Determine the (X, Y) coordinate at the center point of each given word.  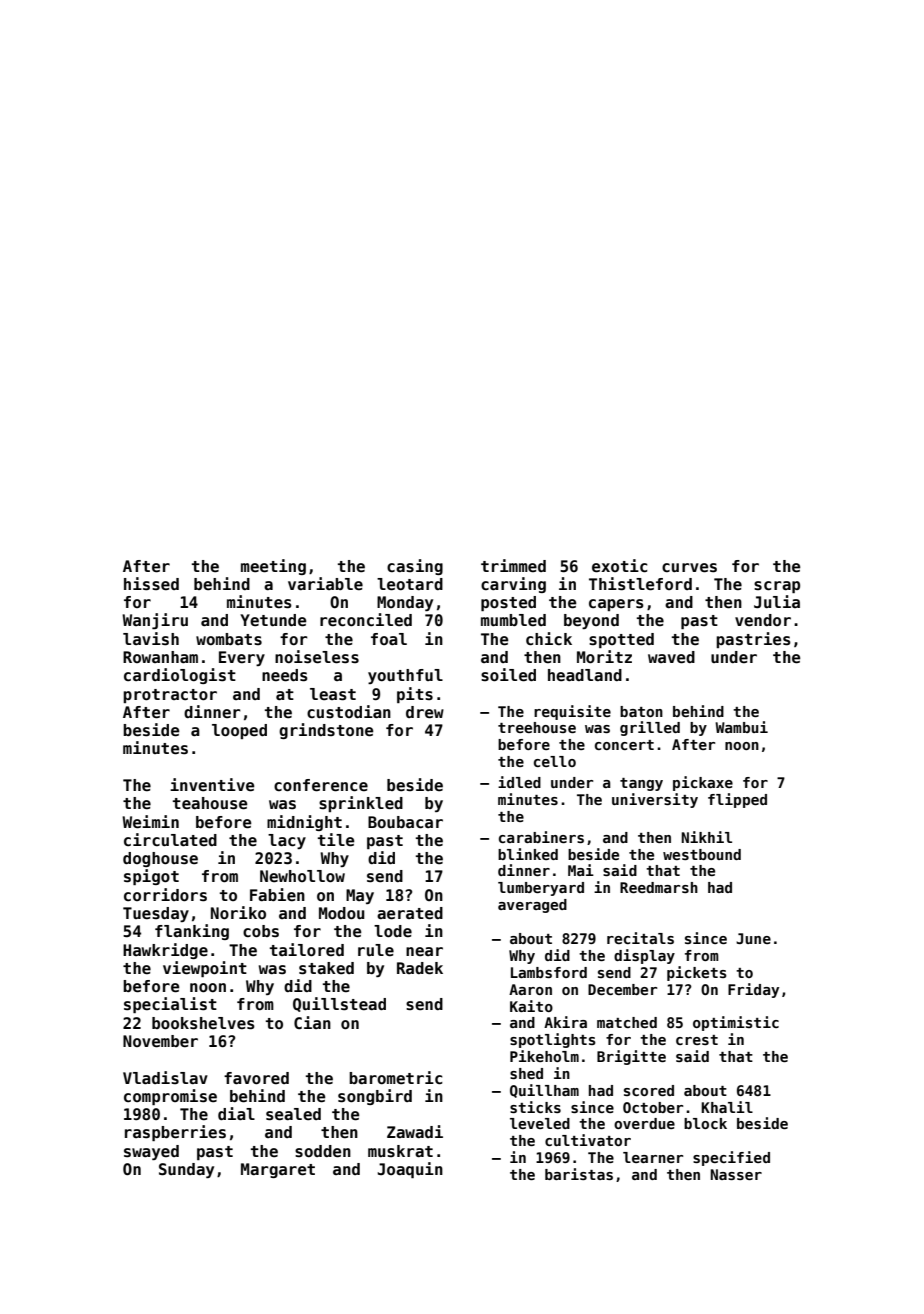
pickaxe (703, 783)
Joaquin (410, 1170)
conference (321, 785)
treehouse (537, 727)
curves (689, 568)
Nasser (736, 1174)
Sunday (186, 1170)
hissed (151, 584)
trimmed (513, 566)
